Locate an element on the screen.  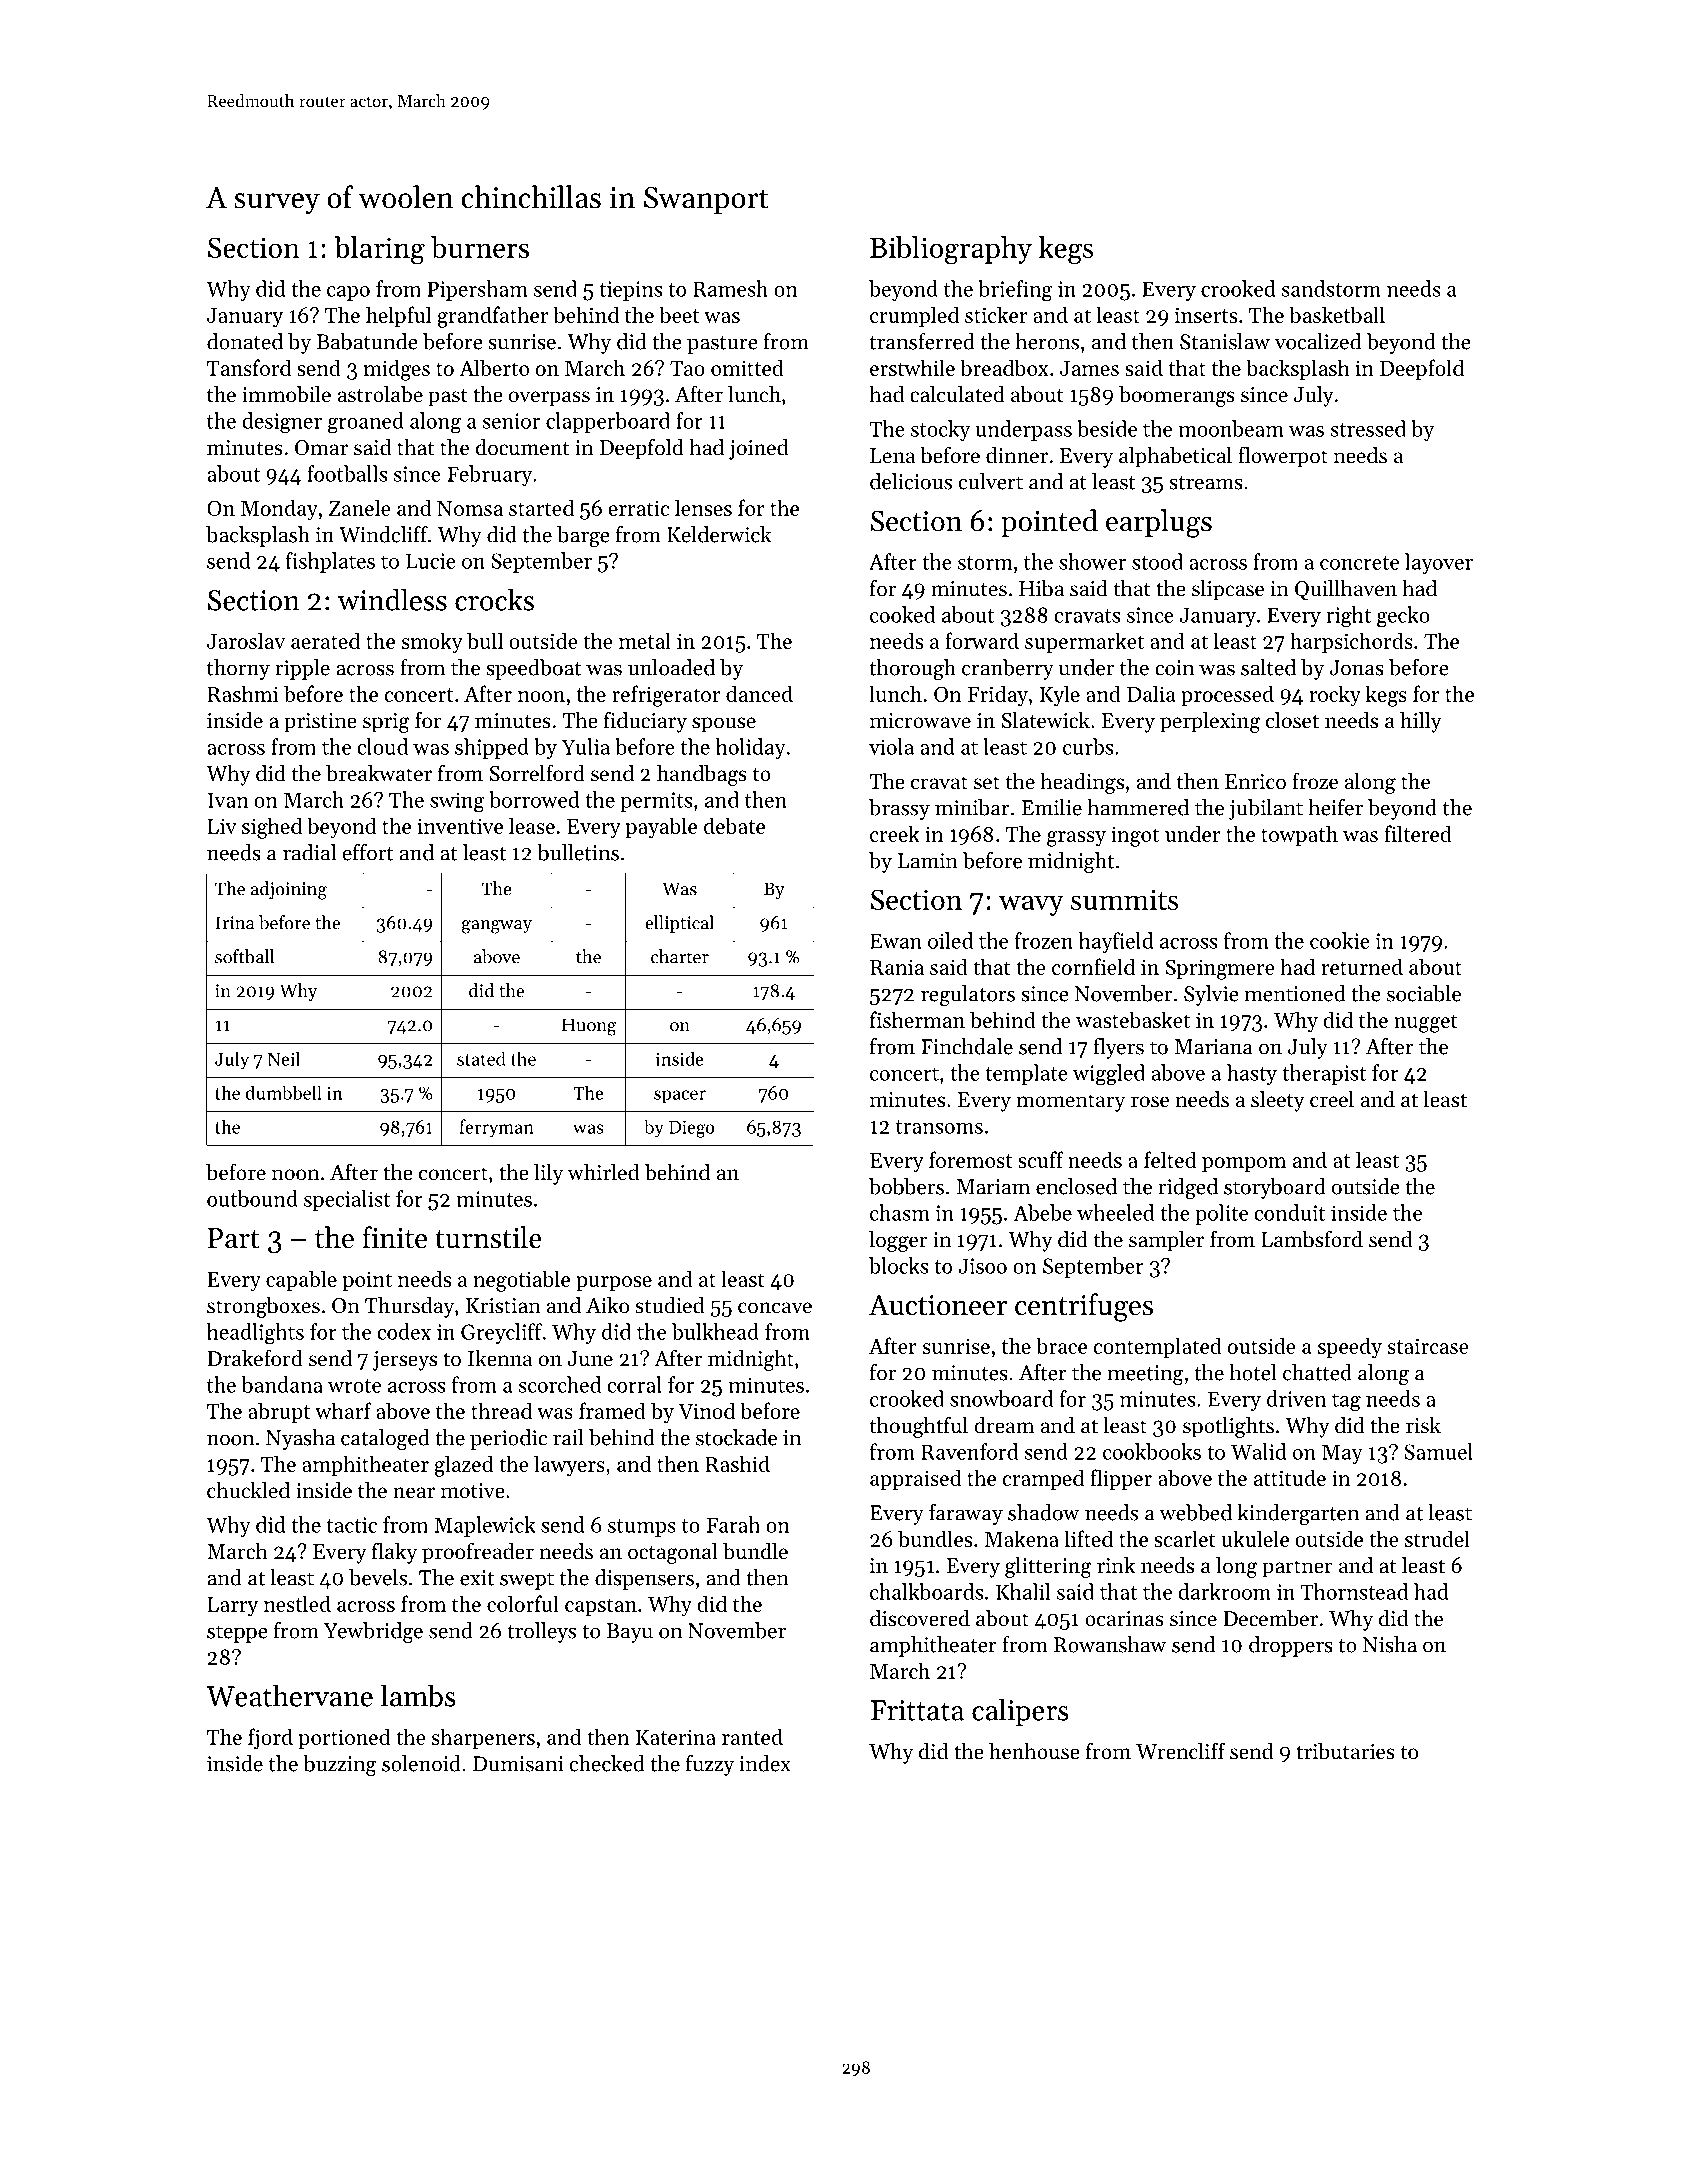
basketball is located at coordinates (1337, 314).
